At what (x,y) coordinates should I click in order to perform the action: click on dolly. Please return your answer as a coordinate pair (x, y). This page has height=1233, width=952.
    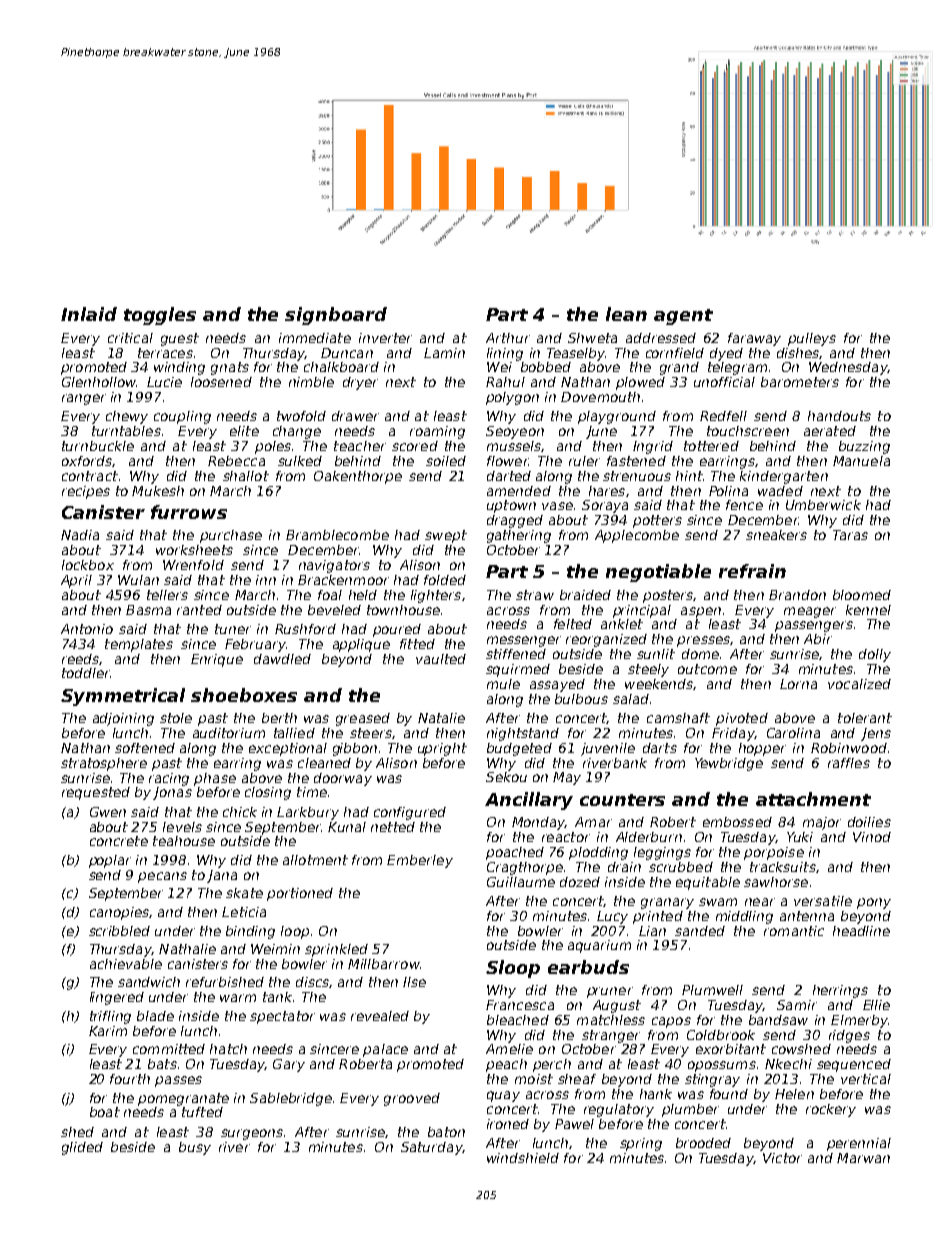
    Looking at the image, I should click on (875, 655).
